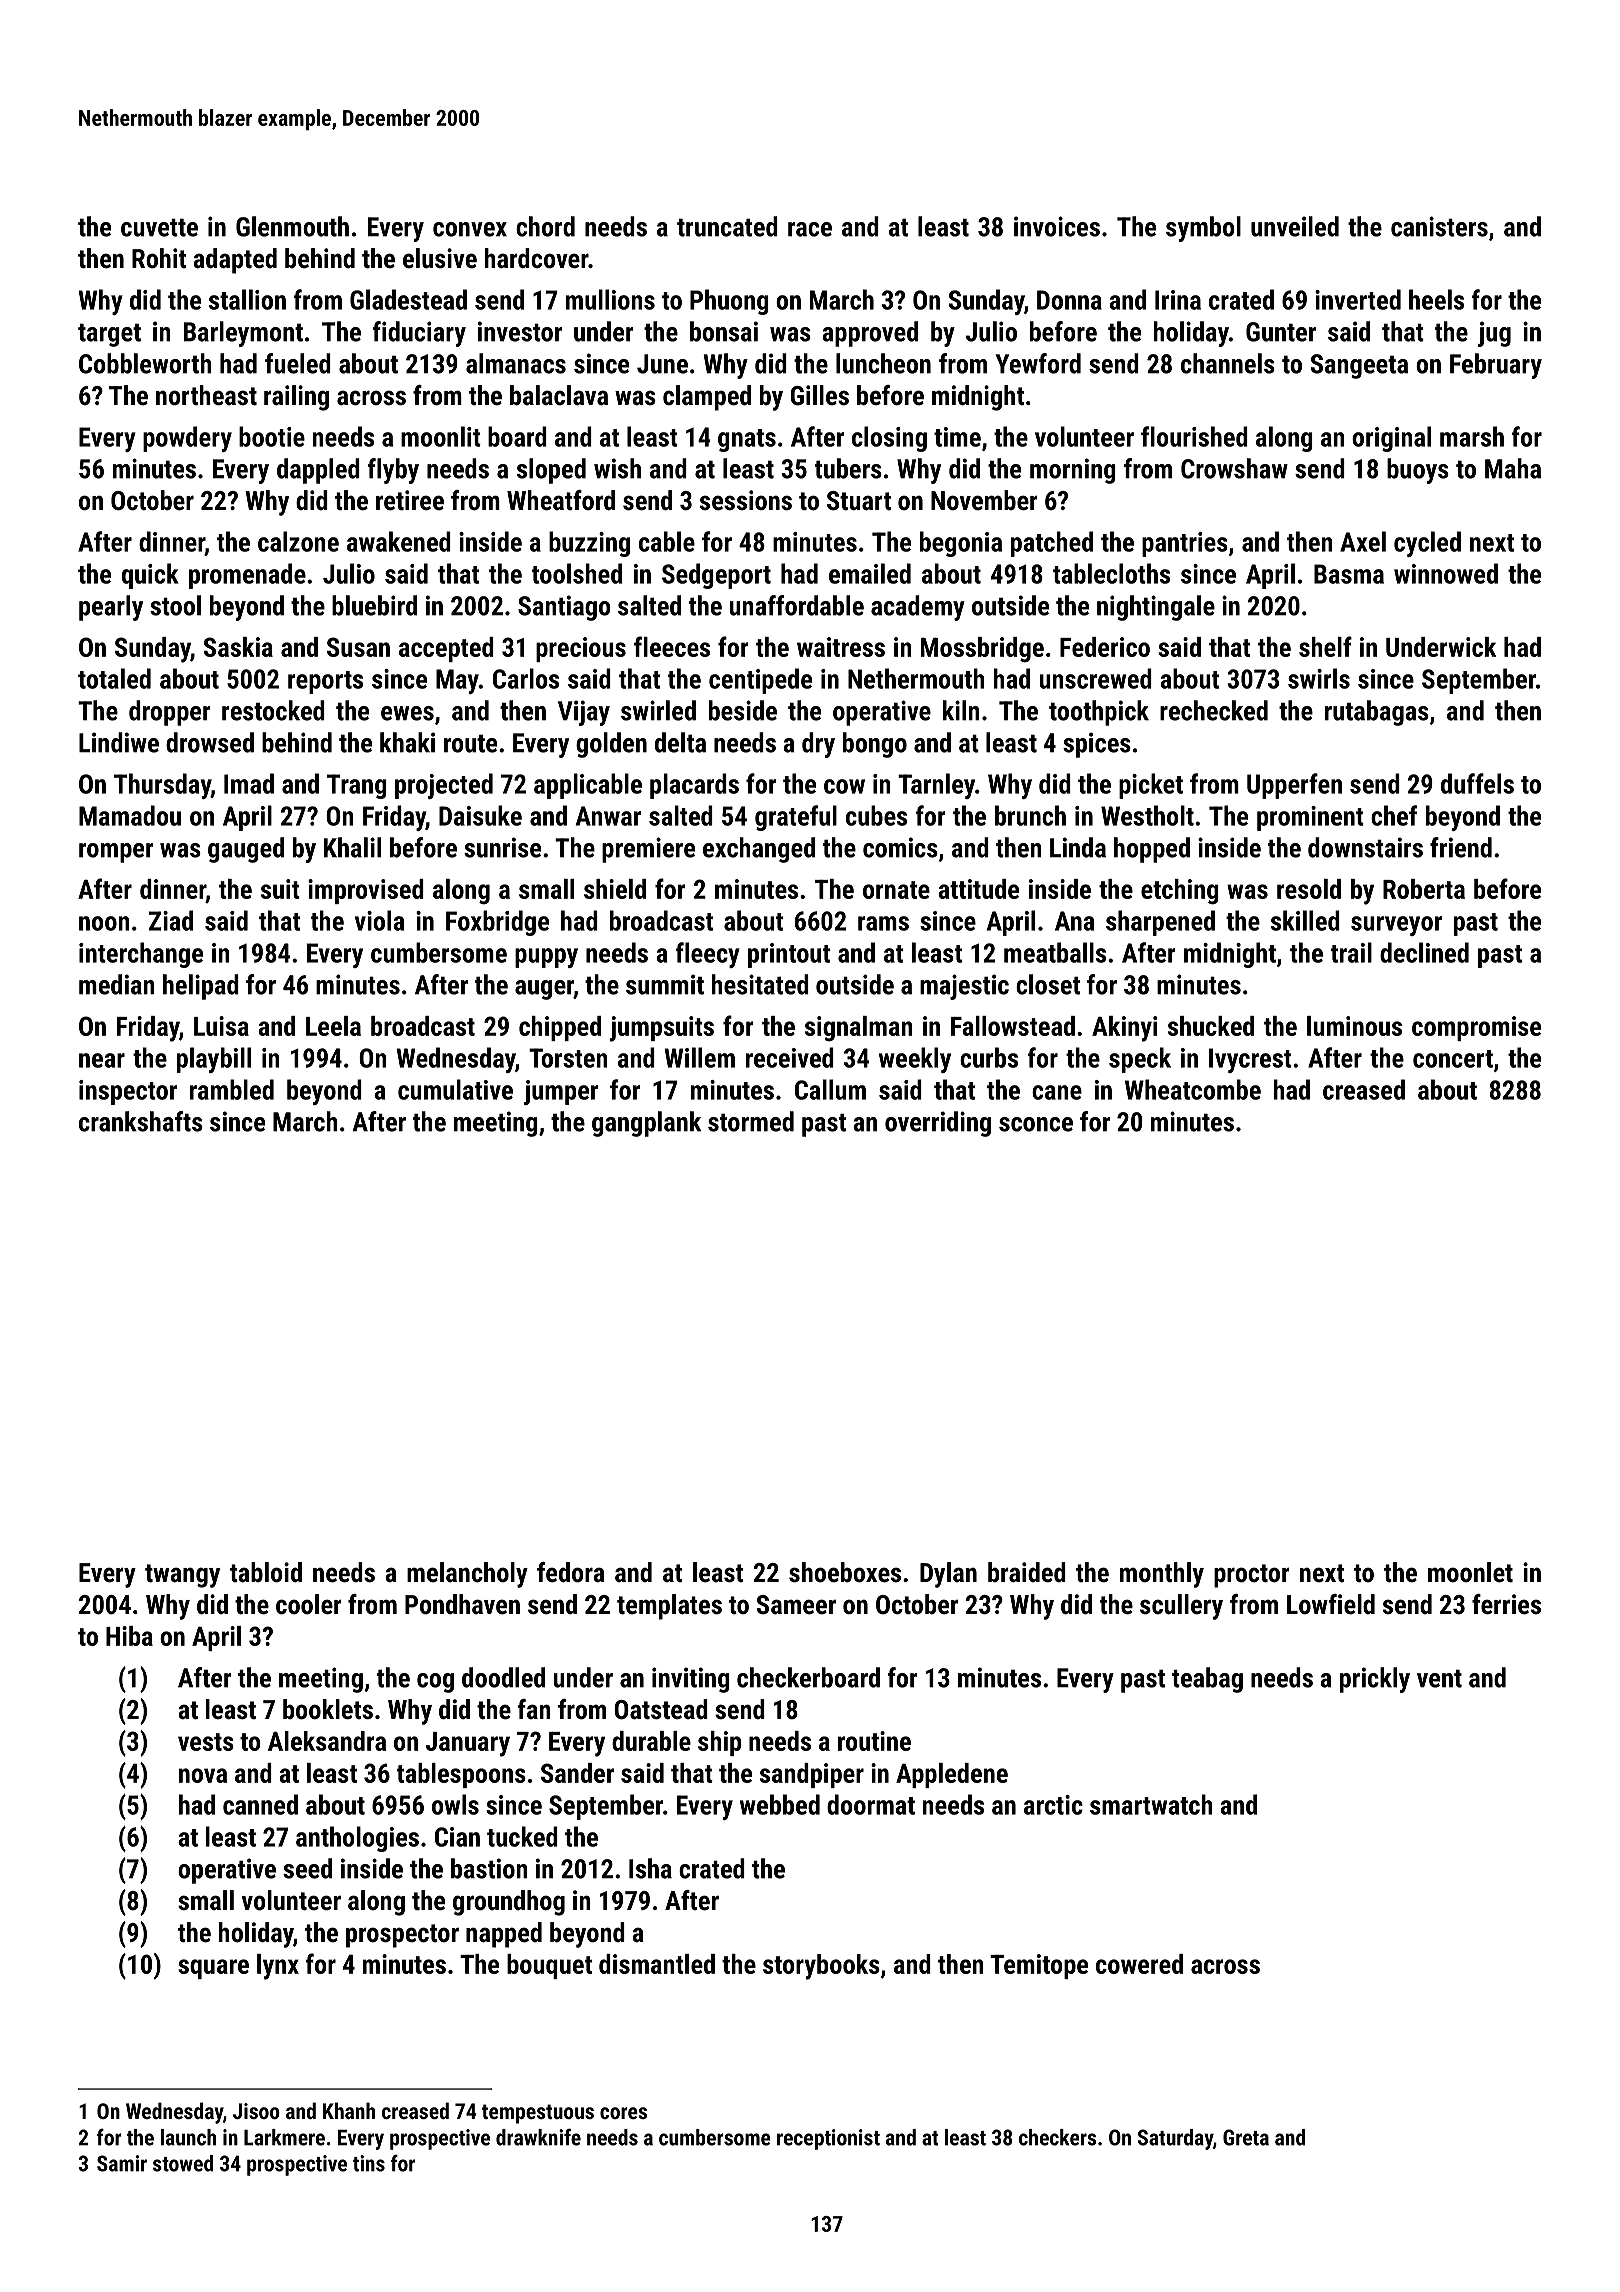 This document has height=2292, width=1620. What do you see at coordinates (727, 226) in the document?
I see `truncated` at bounding box center [727, 226].
